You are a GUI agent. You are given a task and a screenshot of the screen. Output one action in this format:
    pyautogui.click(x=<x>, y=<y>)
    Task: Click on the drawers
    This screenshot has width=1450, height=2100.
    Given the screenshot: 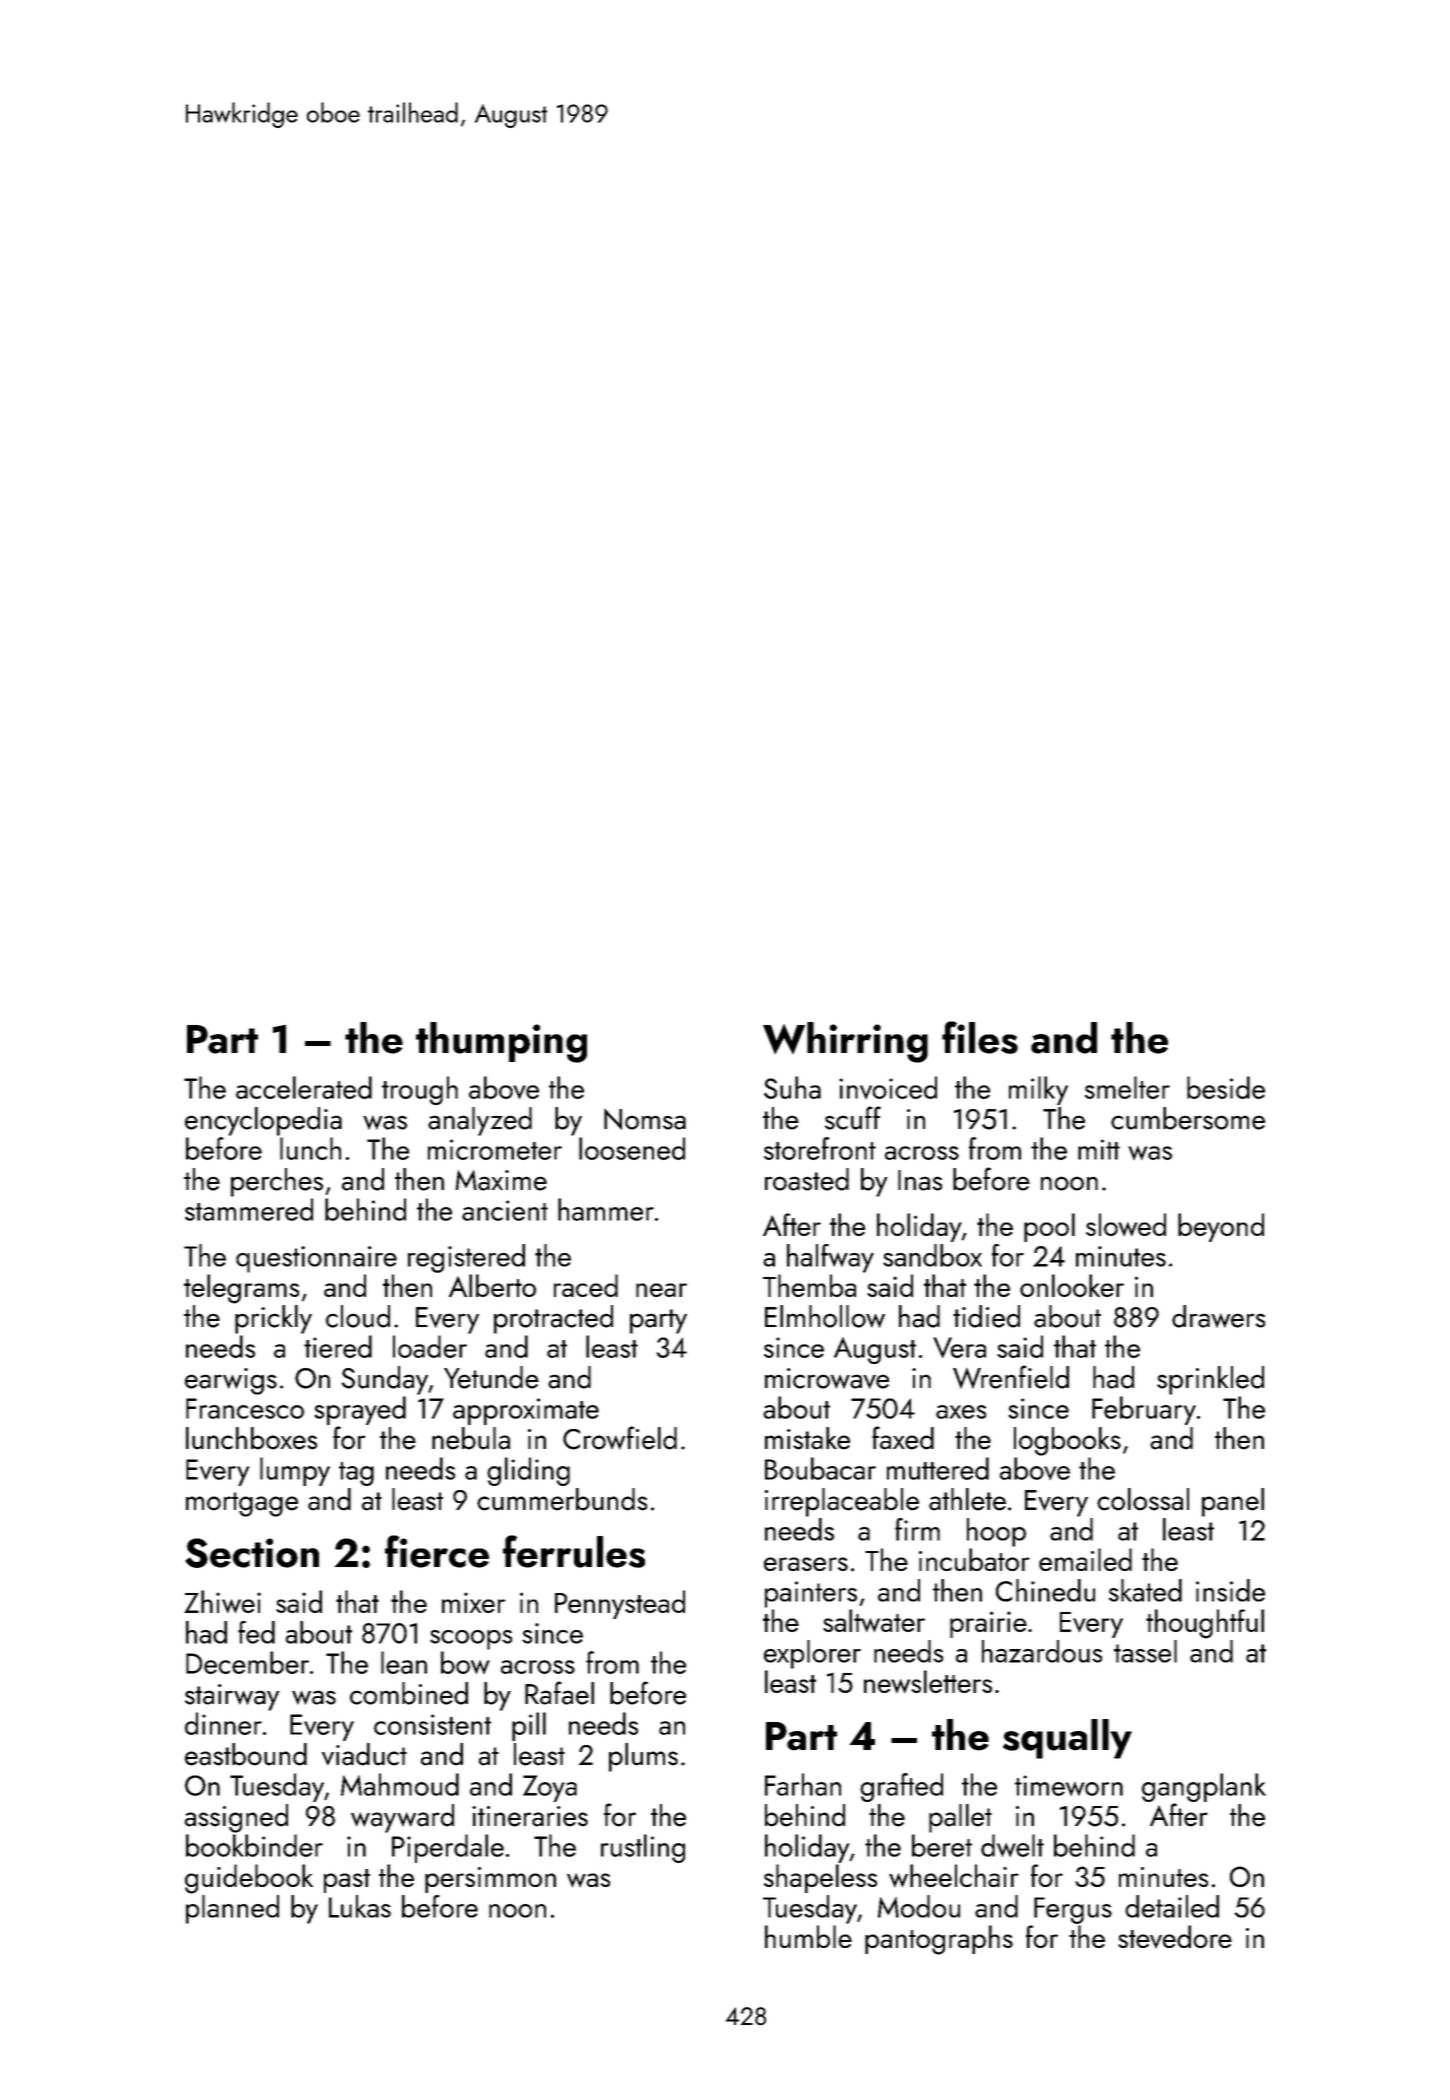 What is the action you would take?
    pyautogui.click(x=1218, y=1316)
